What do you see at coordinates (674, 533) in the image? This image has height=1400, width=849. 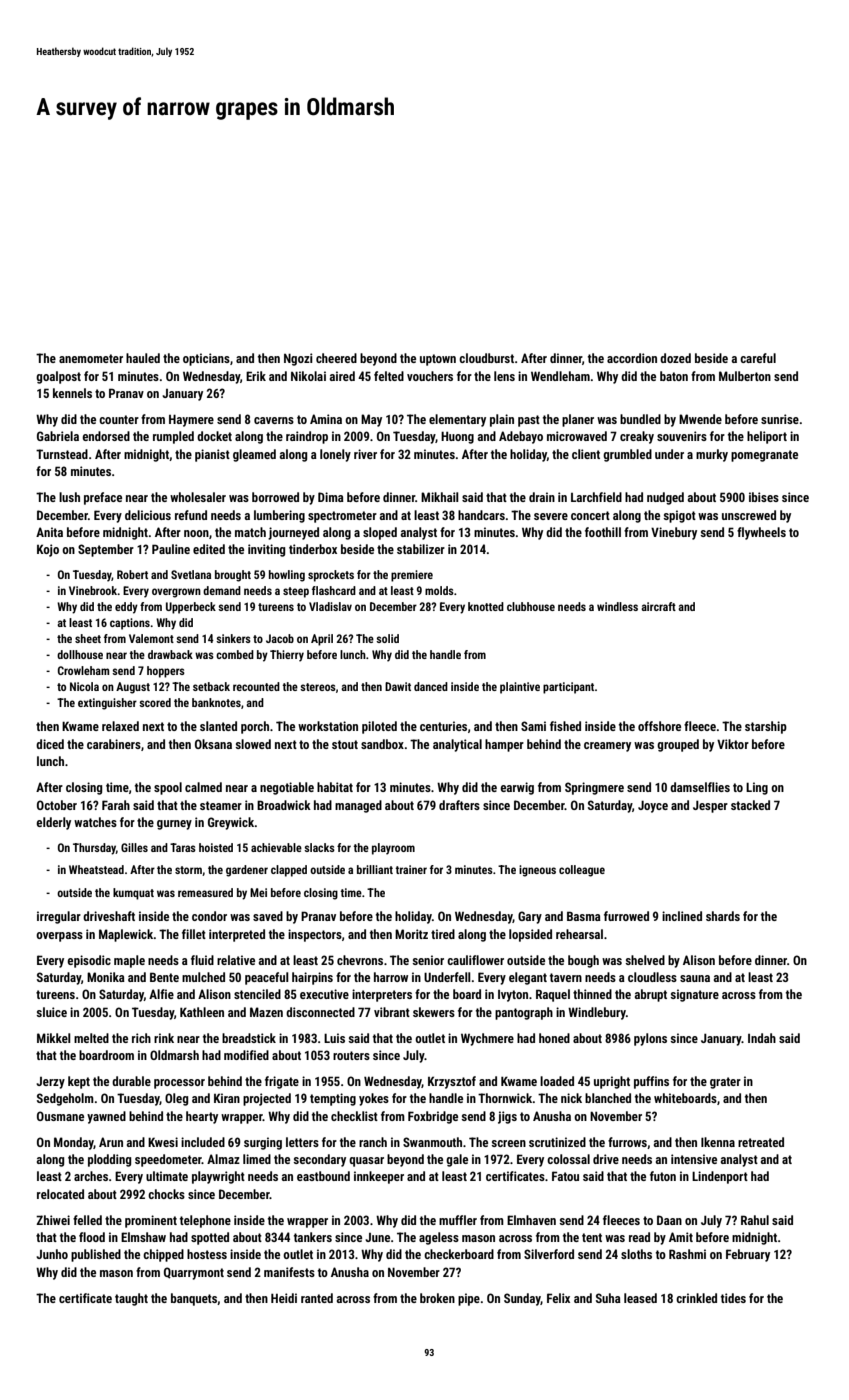 I see `Vinebury` at bounding box center [674, 533].
